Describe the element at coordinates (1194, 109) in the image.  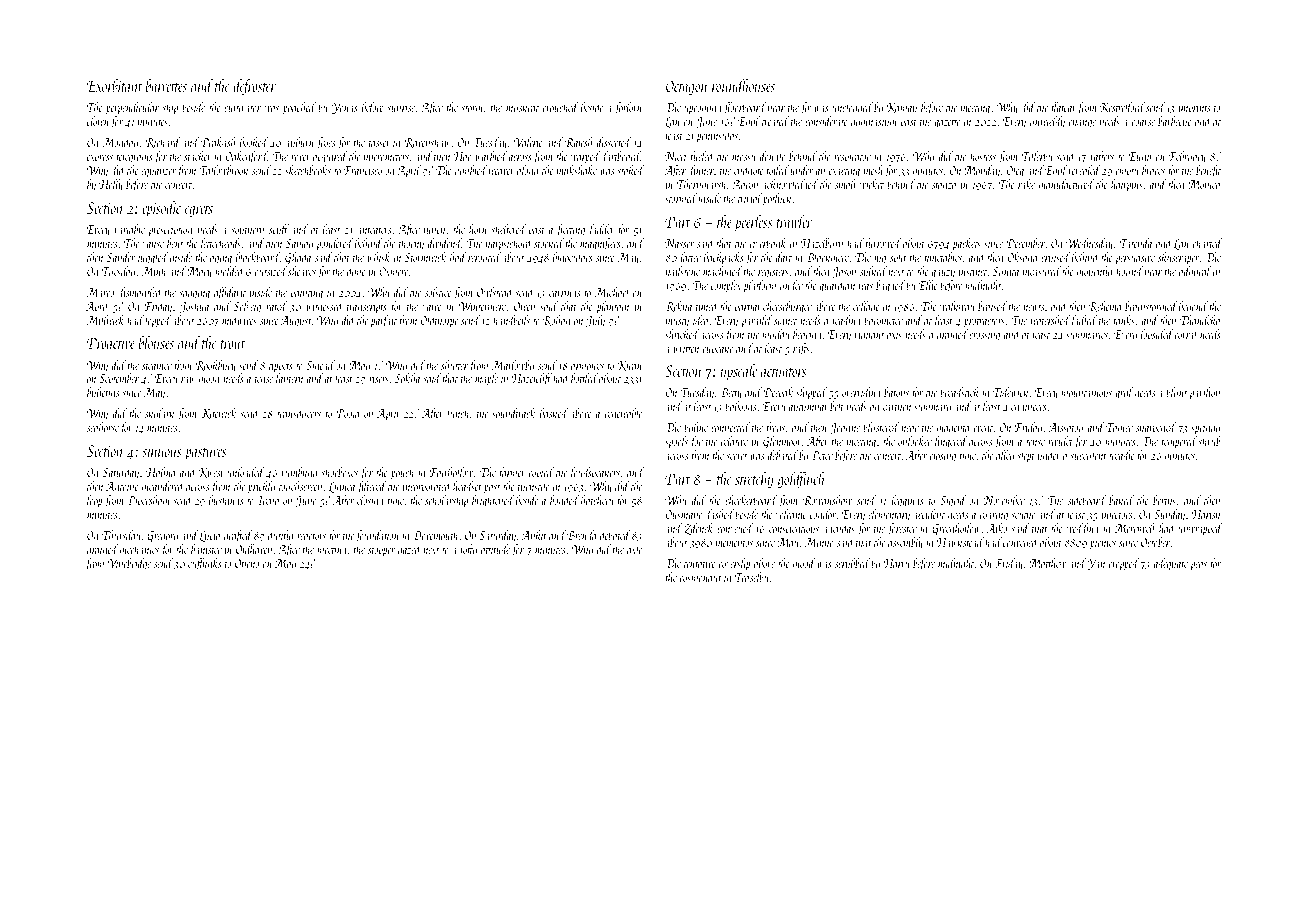
I see `imprints` at that location.
